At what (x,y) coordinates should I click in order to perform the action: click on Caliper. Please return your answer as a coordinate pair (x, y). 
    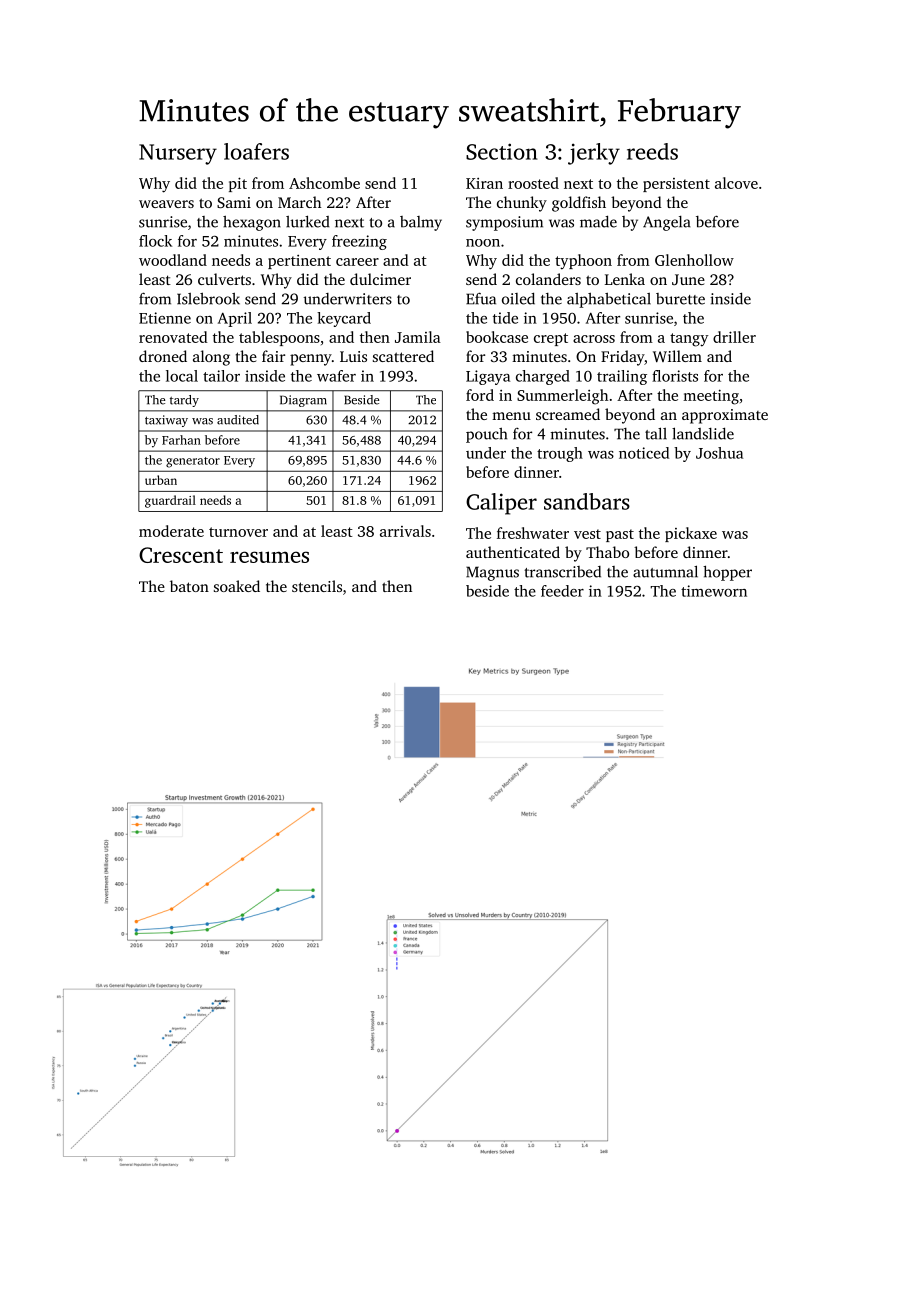
    Looking at the image, I should click on (501, 504).
